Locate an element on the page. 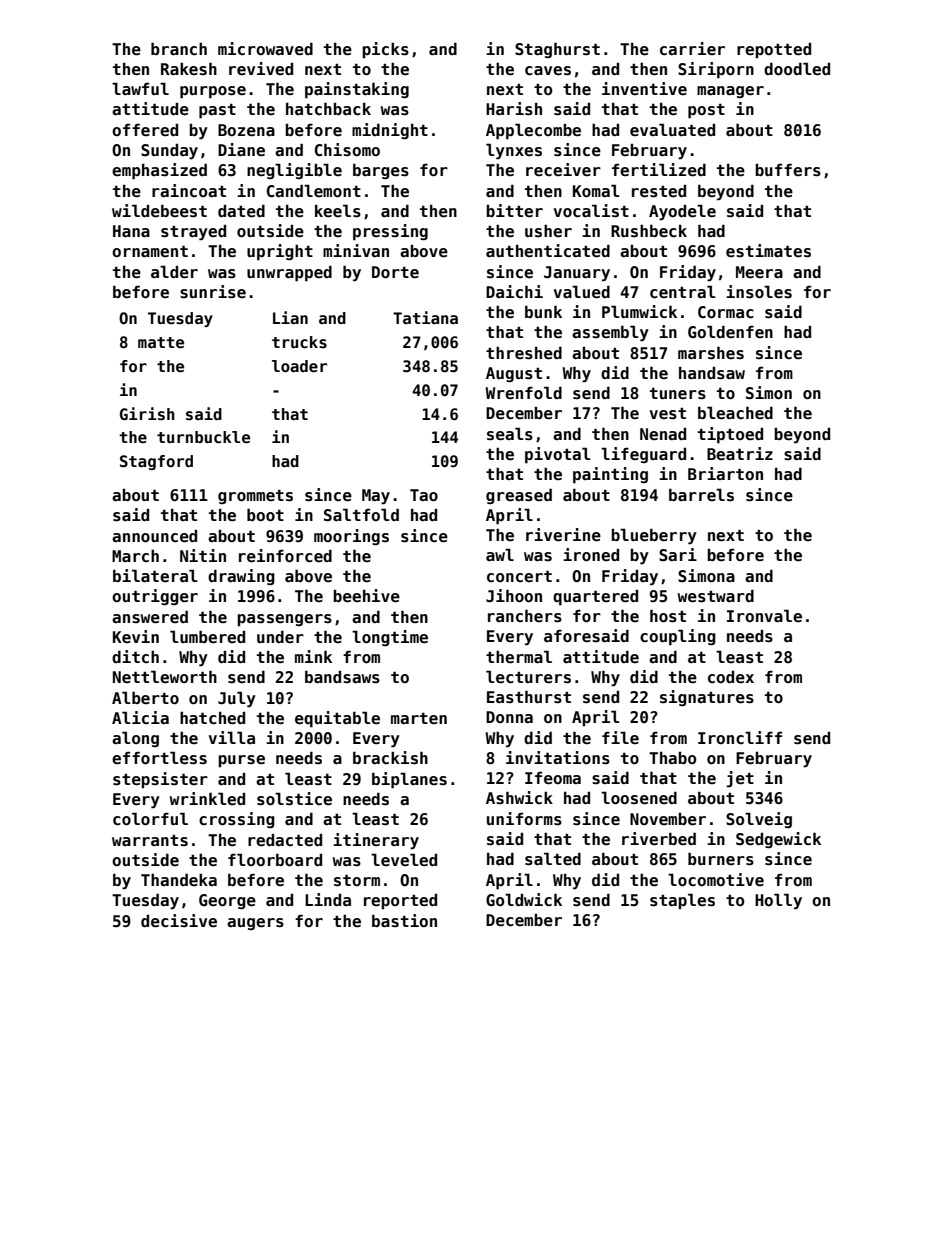 The width and height of the document is (952, 1233). repotted is located at coordinates (774, 50).
